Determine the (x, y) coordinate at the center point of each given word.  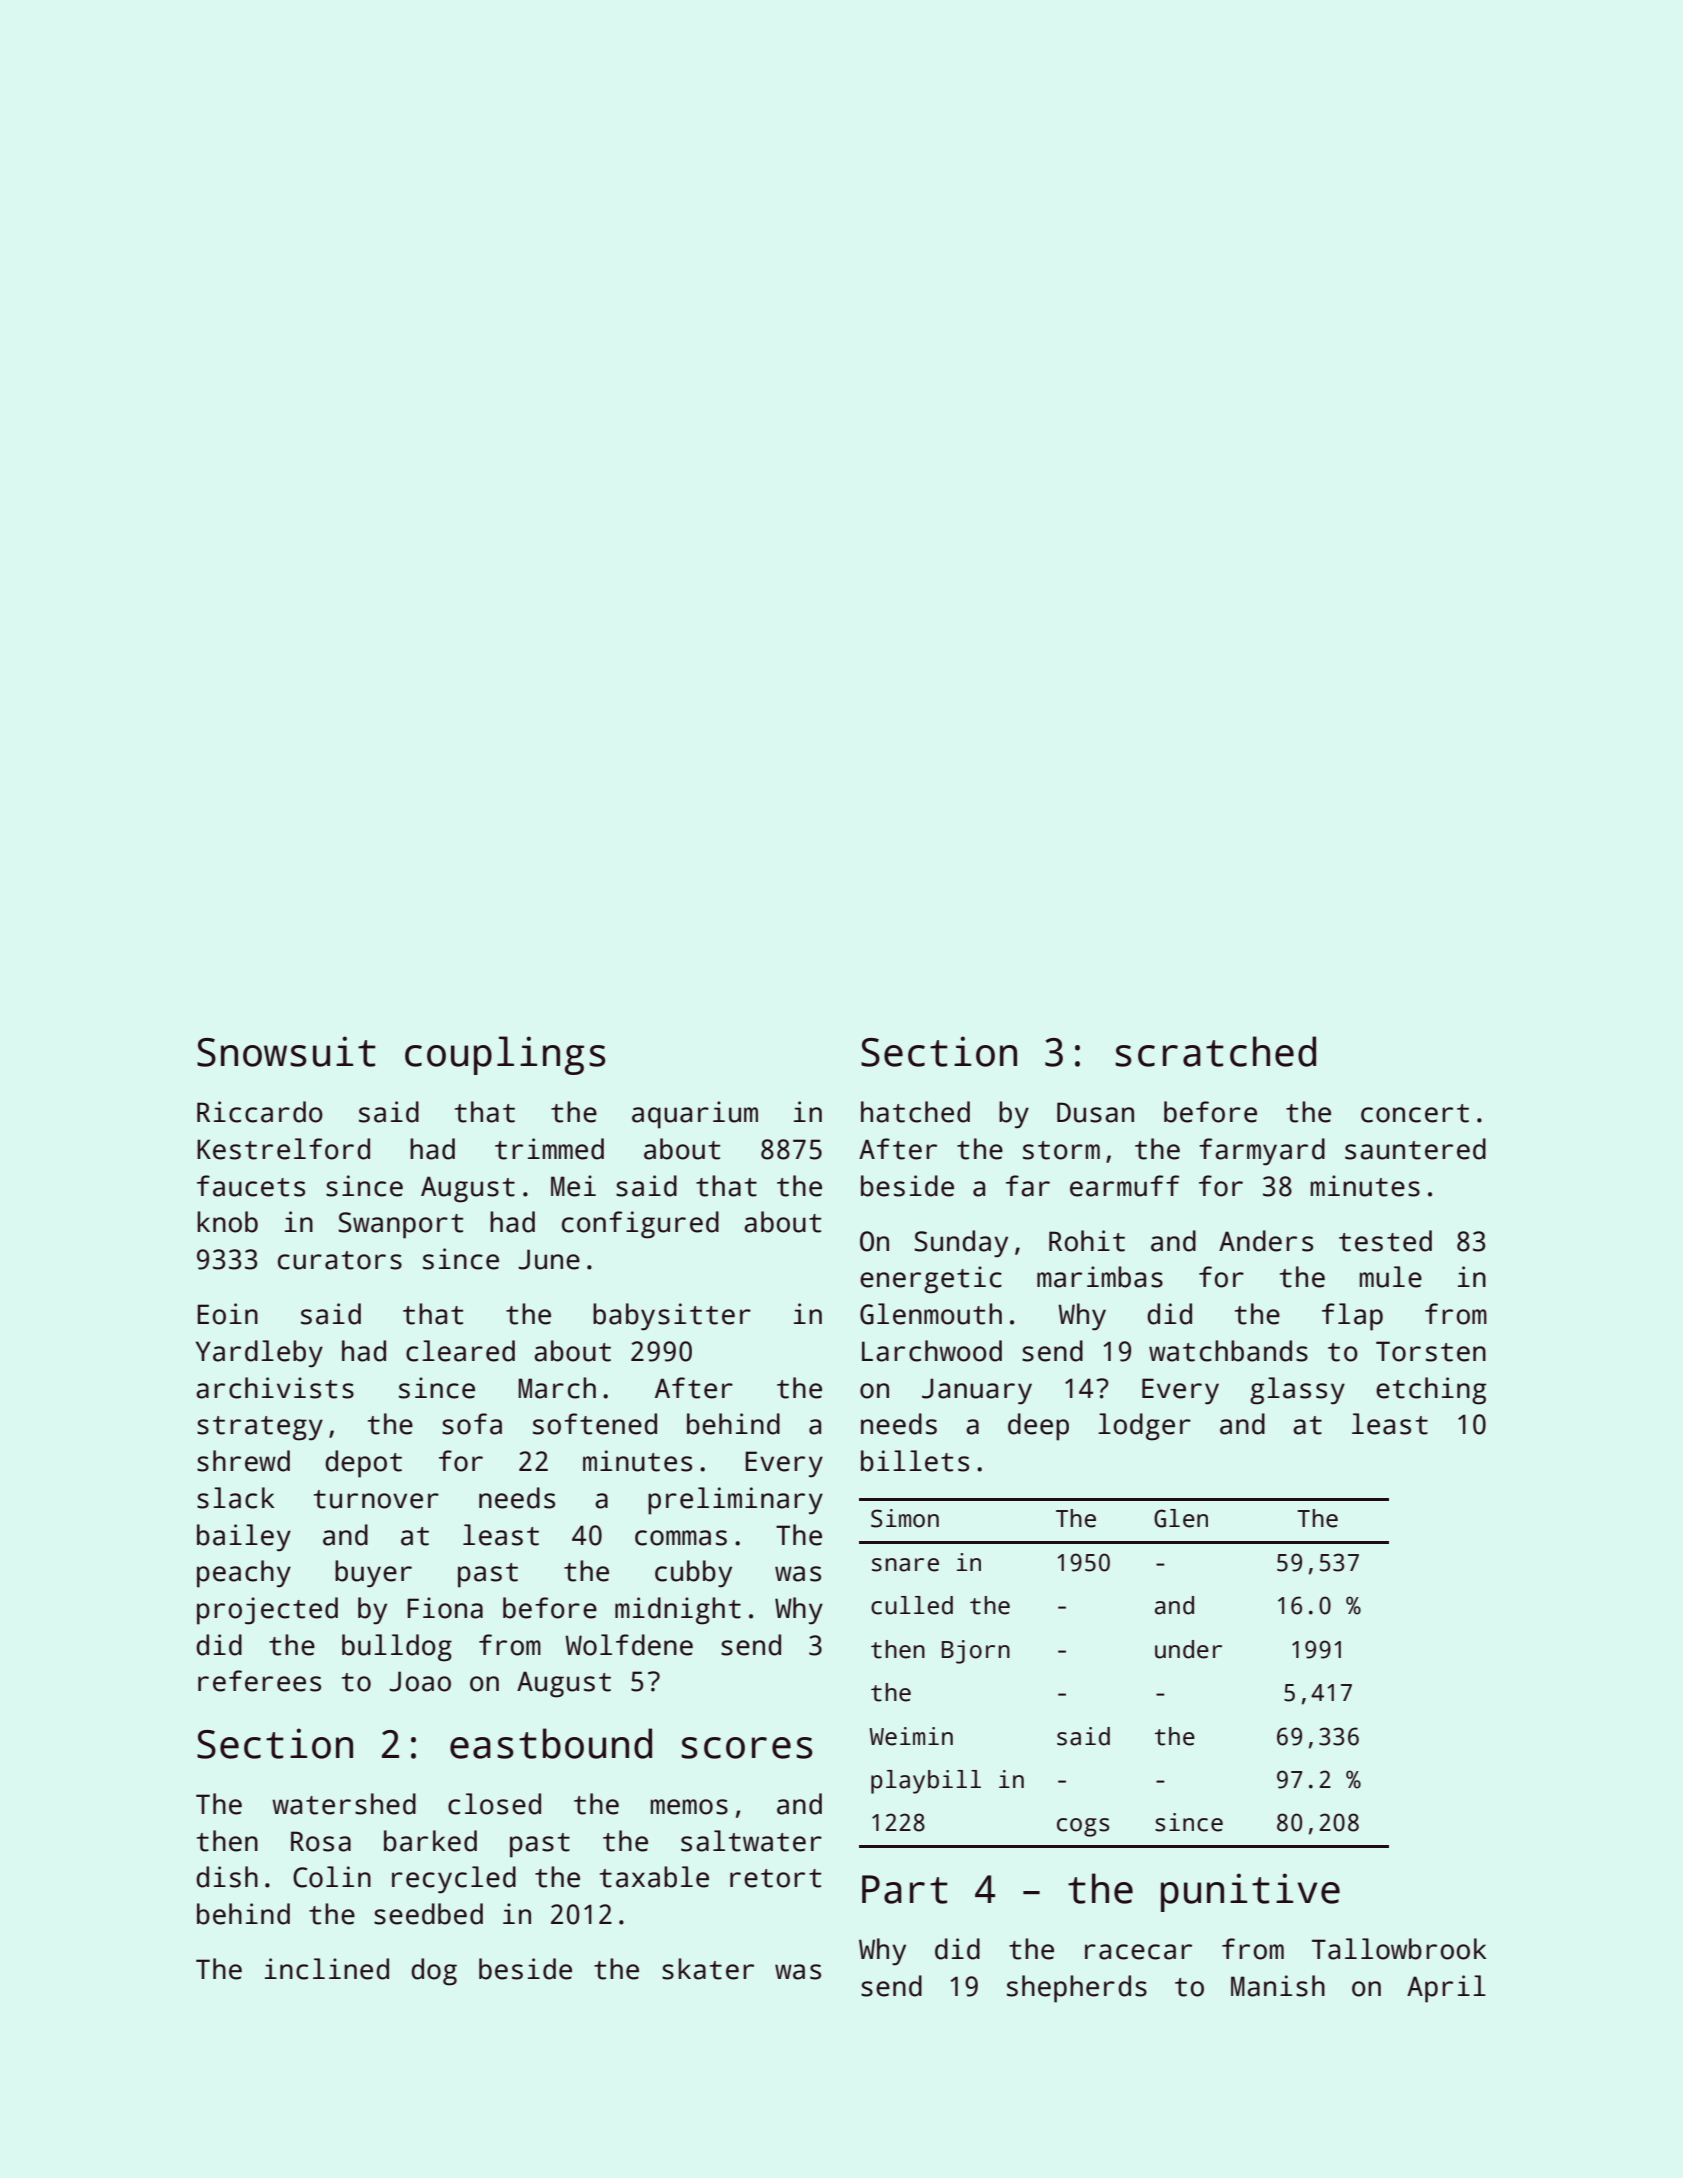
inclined (327, 1969)
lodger (1144, 1427)
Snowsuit (286, 1051)
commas (681, 1538)
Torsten (1431, 1351)
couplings (505, 1055)
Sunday (961, 1244)
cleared (460, 1351)
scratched (1215, 1051)
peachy (244, 1574)
